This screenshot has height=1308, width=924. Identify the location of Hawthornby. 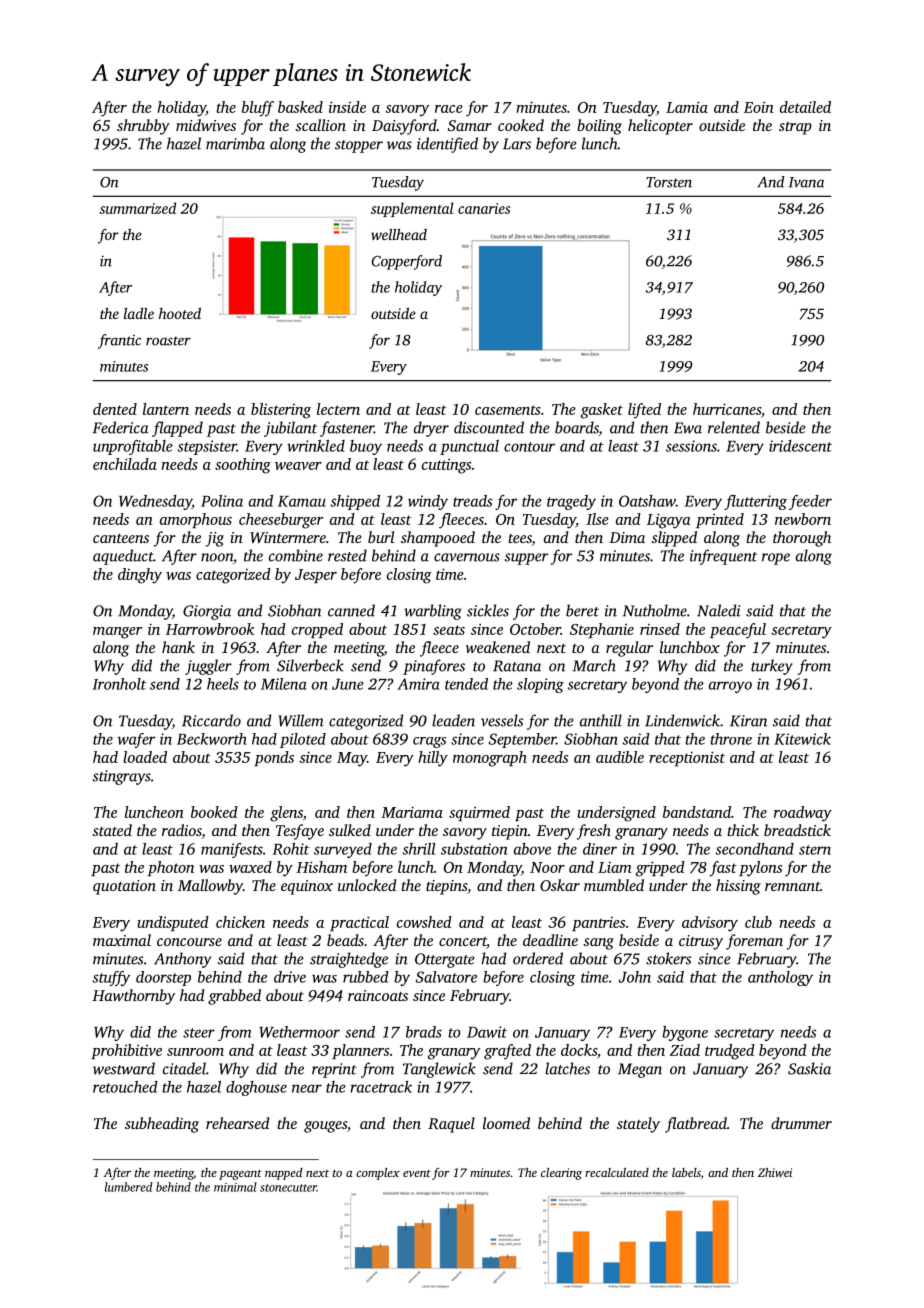
(133, 997).
